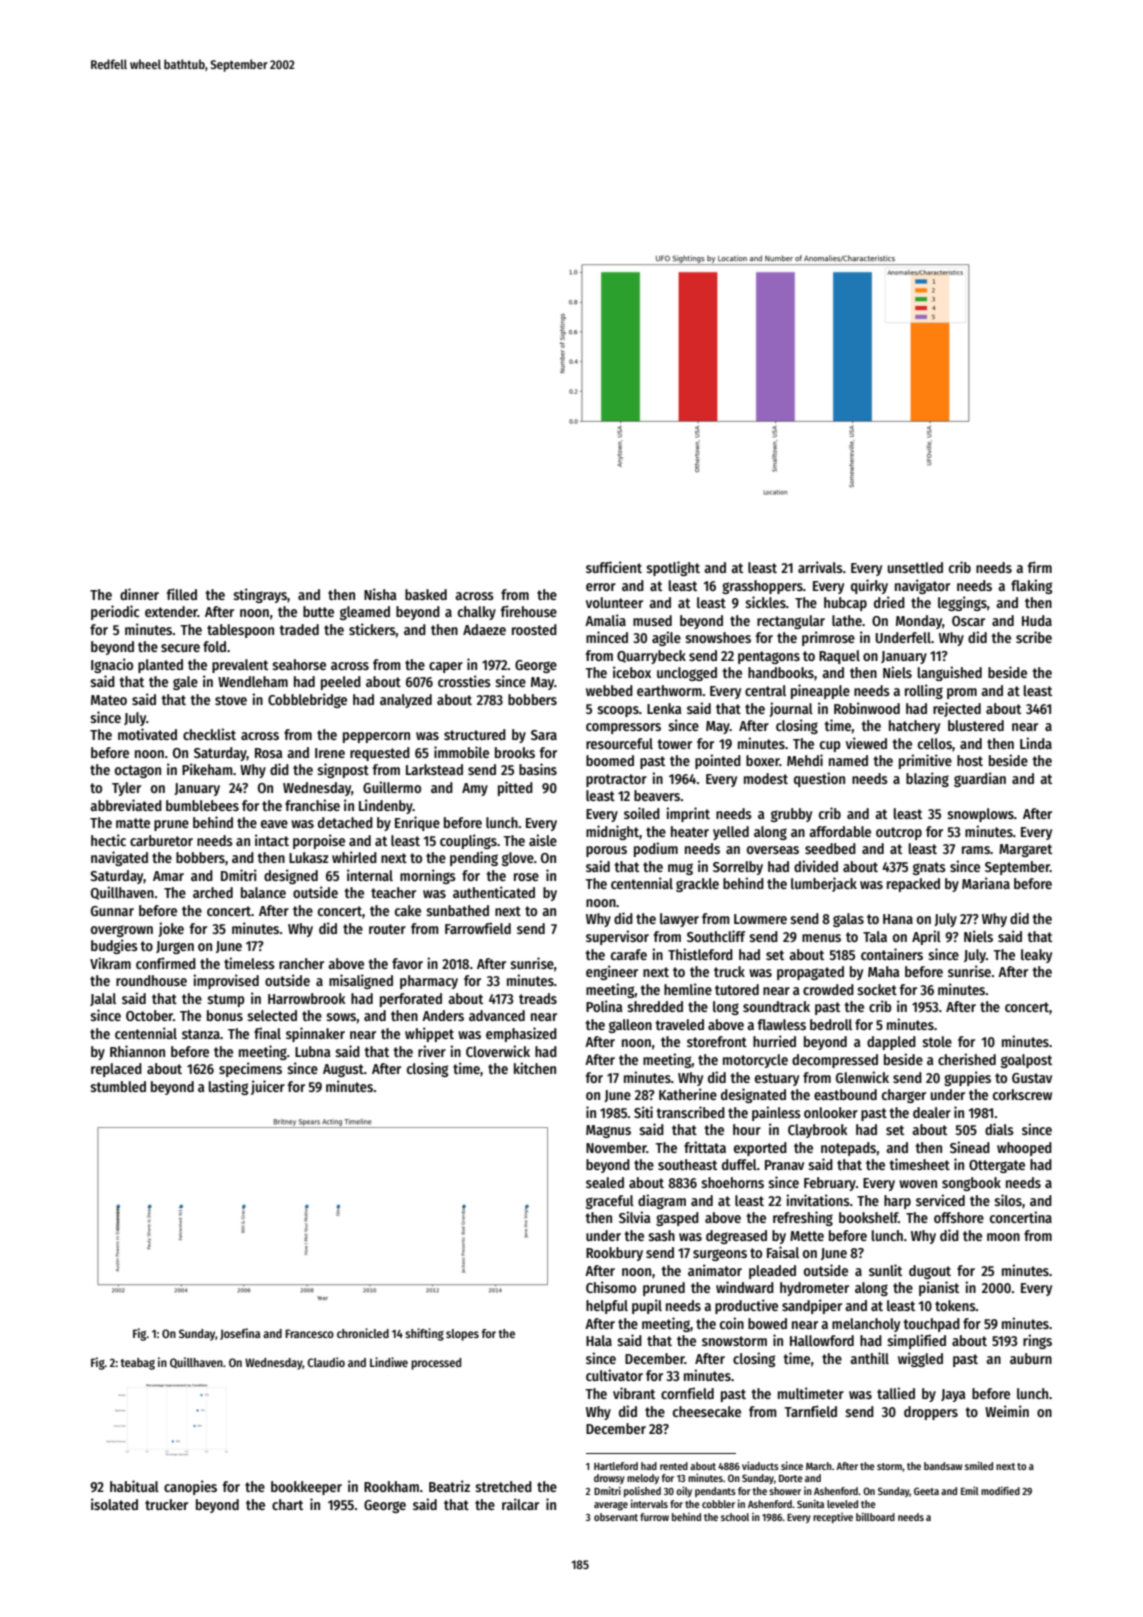 This document has height=1617, width=1143. Describe the element at coordinates (240, 631) in the document. I see `tablespoon` at that location.
